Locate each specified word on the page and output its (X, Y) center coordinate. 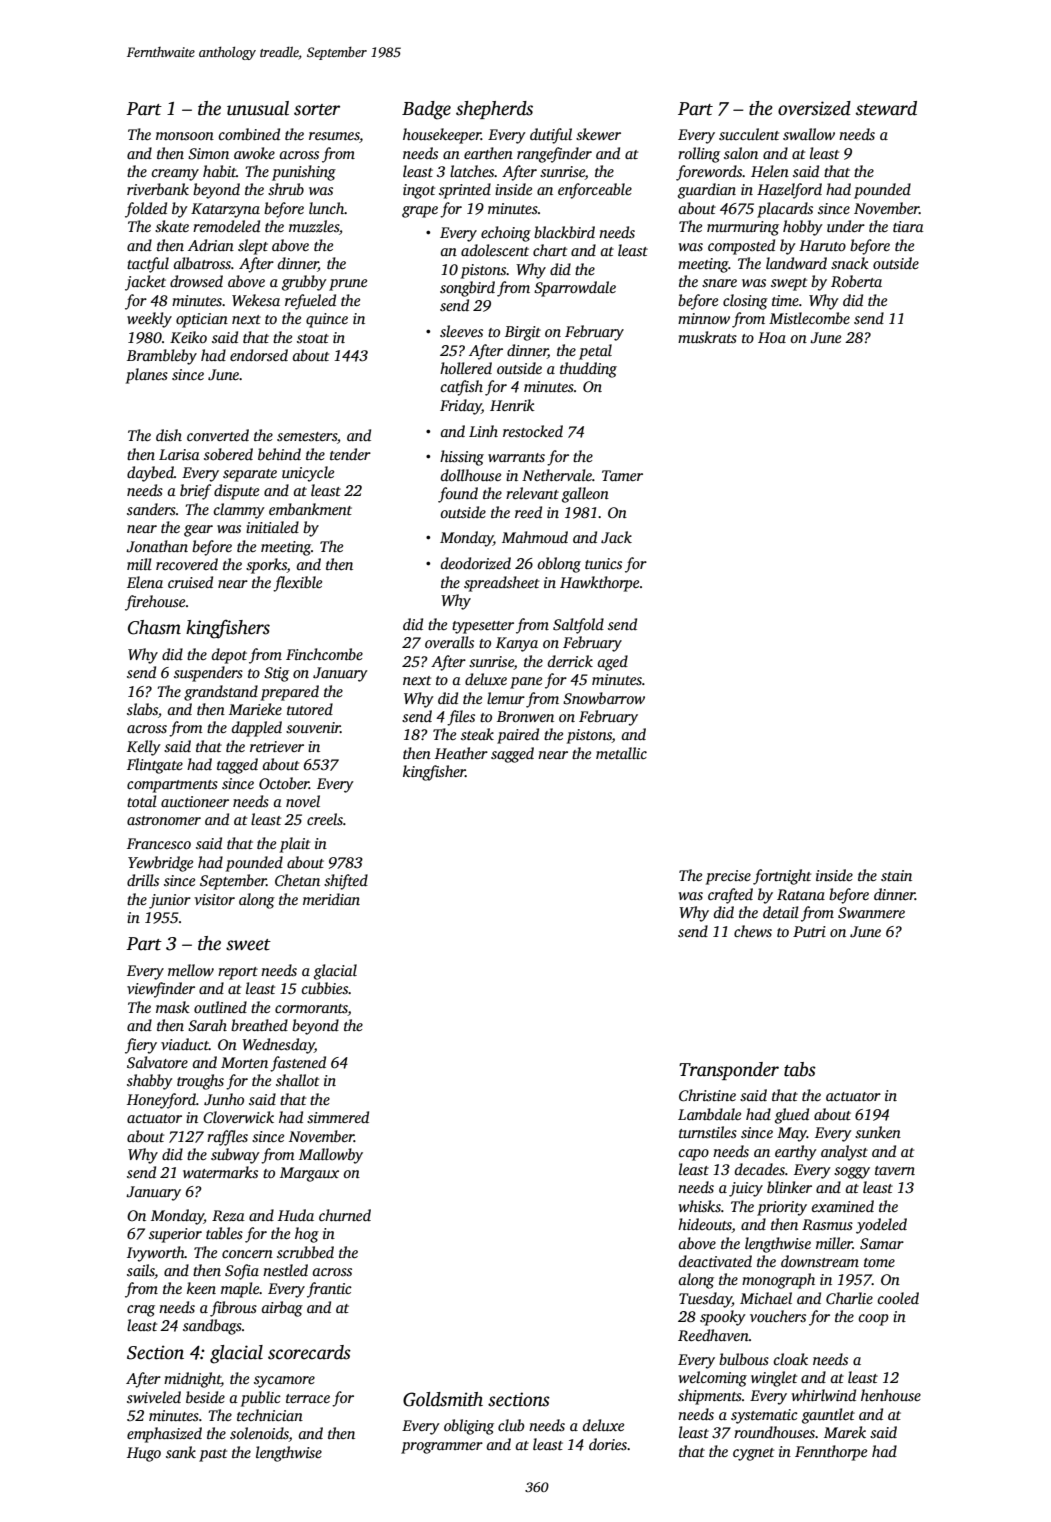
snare (719, 283)
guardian (707, 191)
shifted (346, 882)
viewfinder (161, 990)
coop (874, 1320)
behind (279, 454)
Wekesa (256, 300)
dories (608, 1444)
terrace (308, 1398)
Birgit (523, 333)
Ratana (801, 894)
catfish (462, 388)
